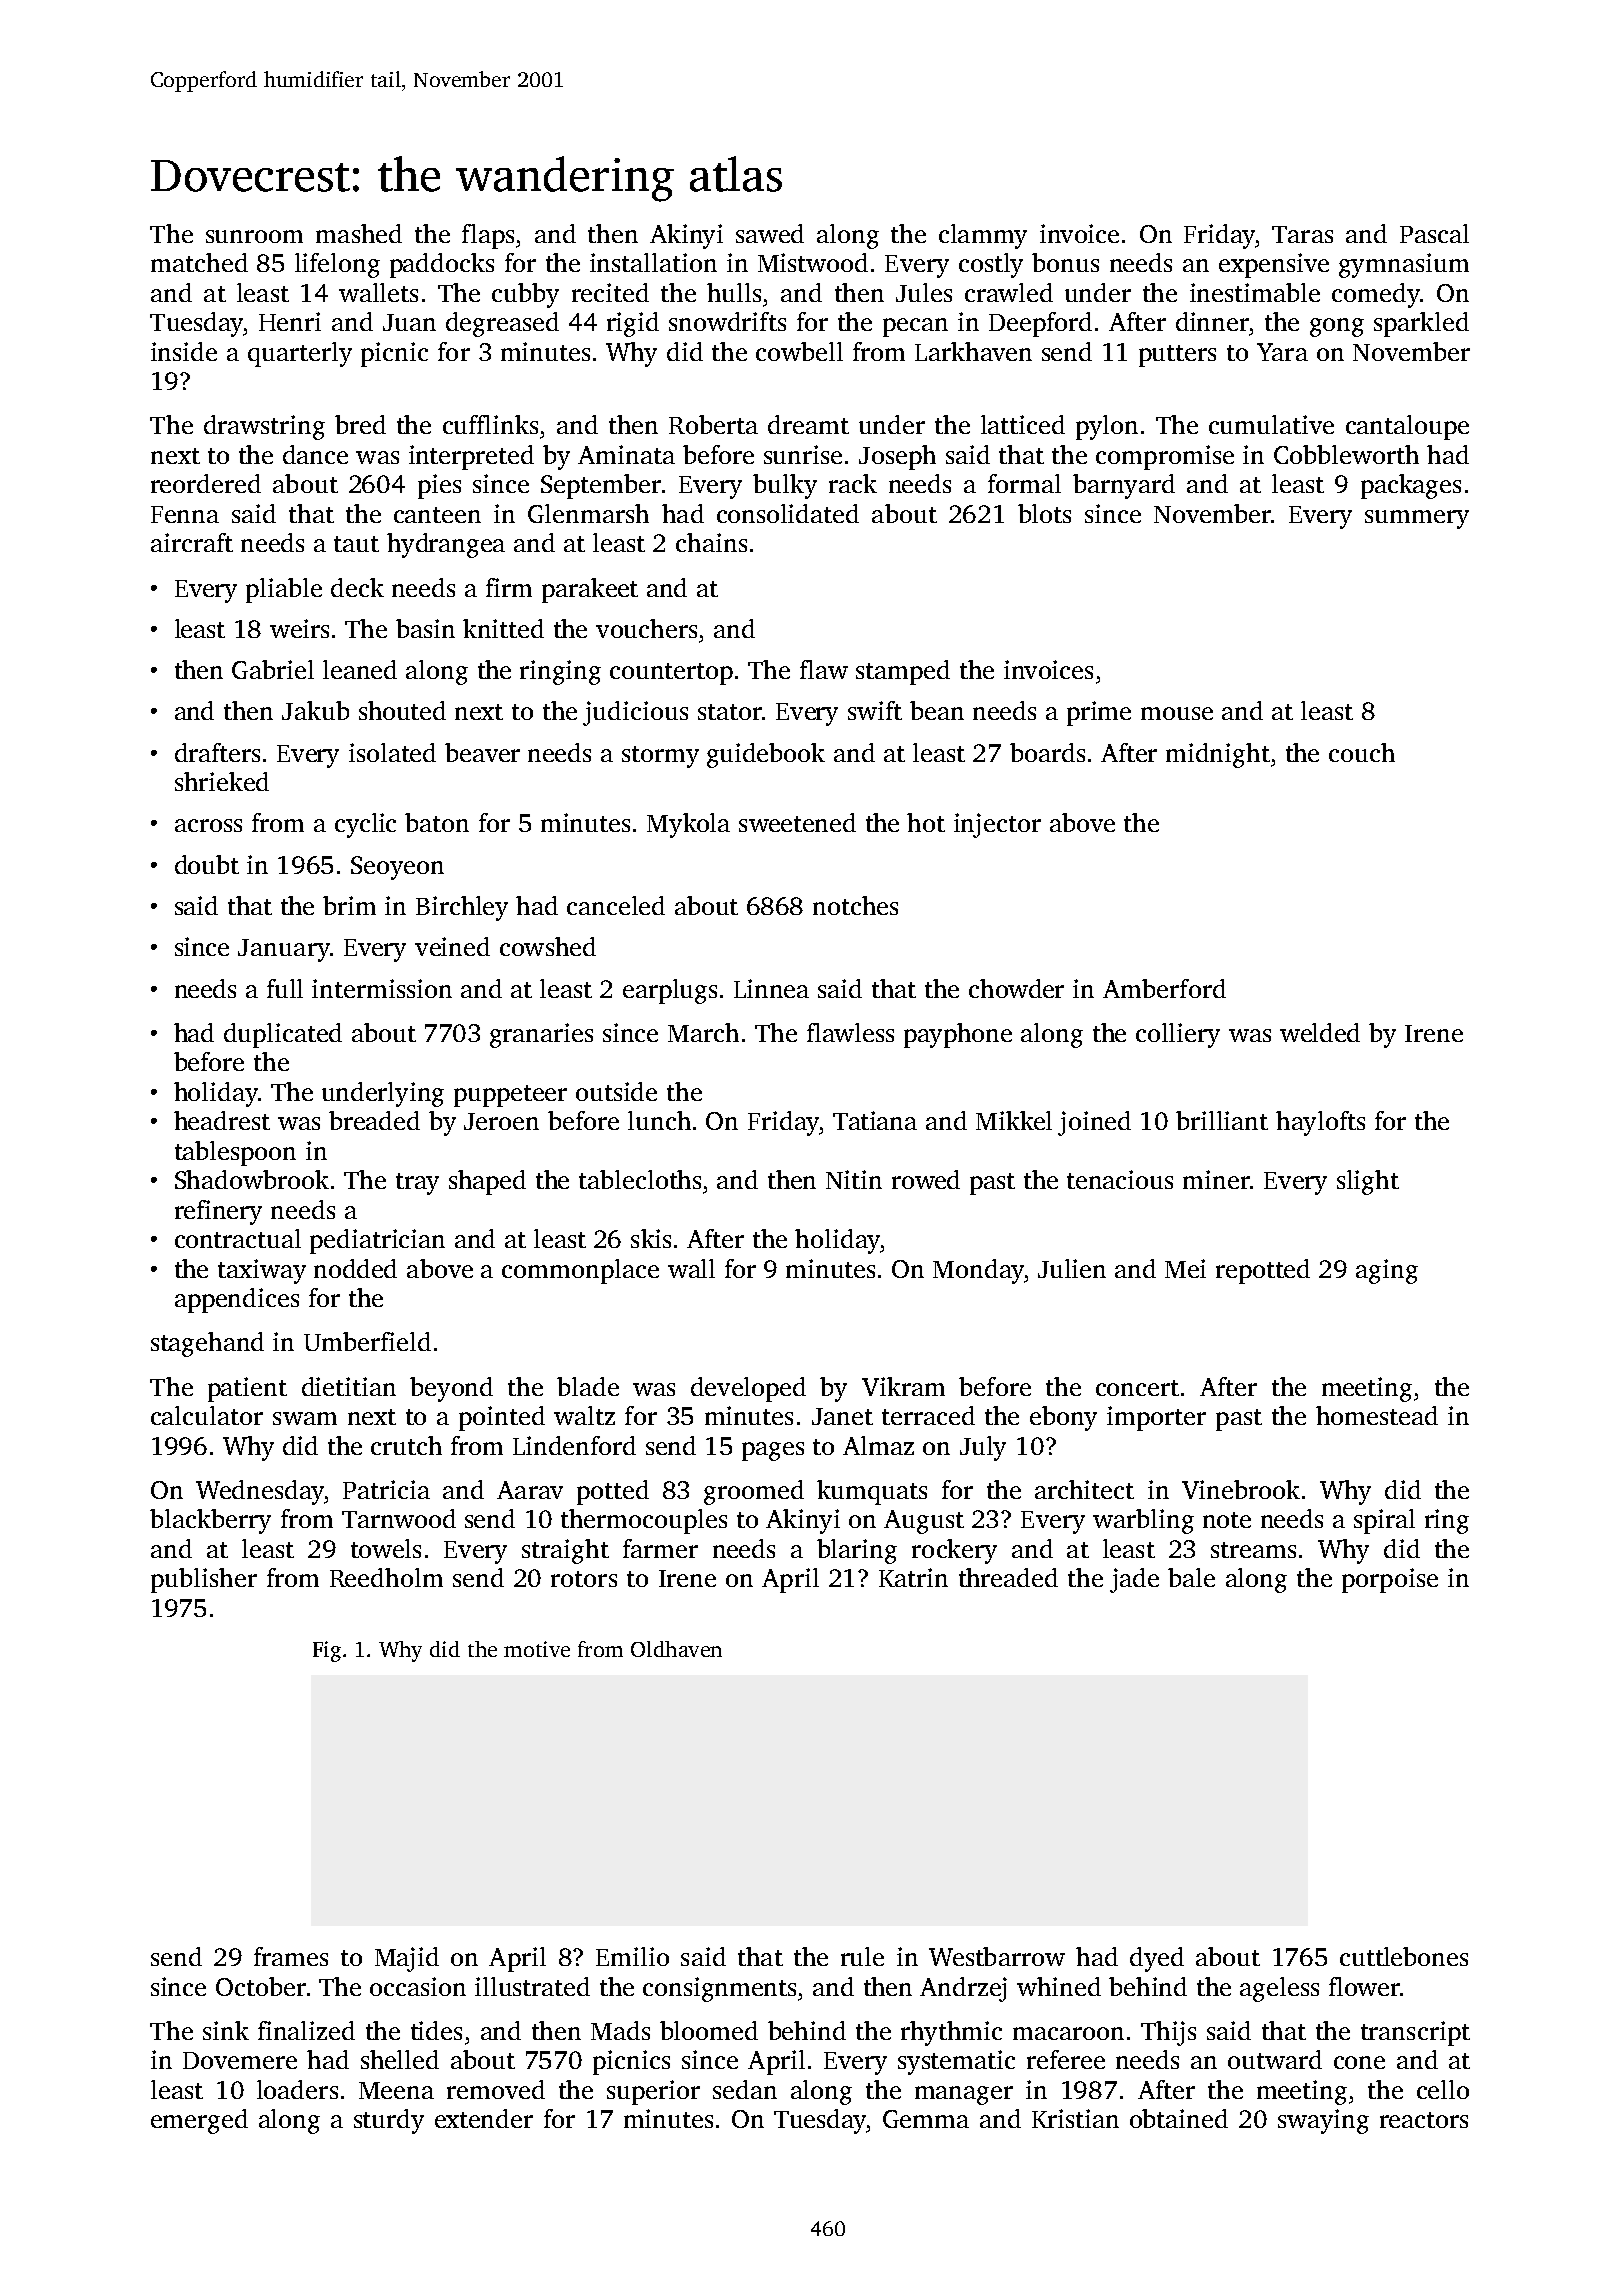  What do you see at coordinates (1390, 1580) in the document?
I see `porpoise` at bounding box center [1390, 1580].
